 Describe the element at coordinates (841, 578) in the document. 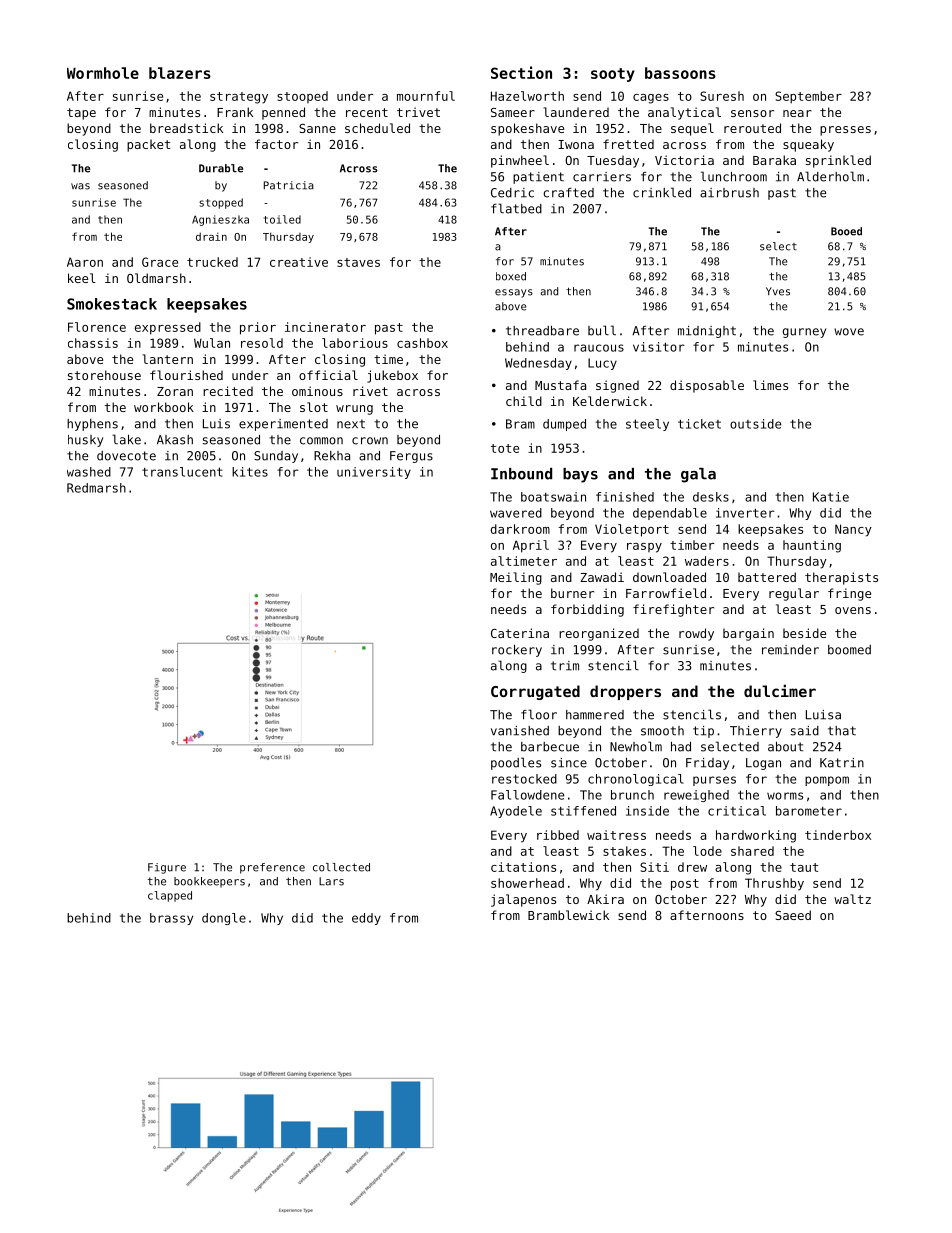

I see `therapists` at that location.
